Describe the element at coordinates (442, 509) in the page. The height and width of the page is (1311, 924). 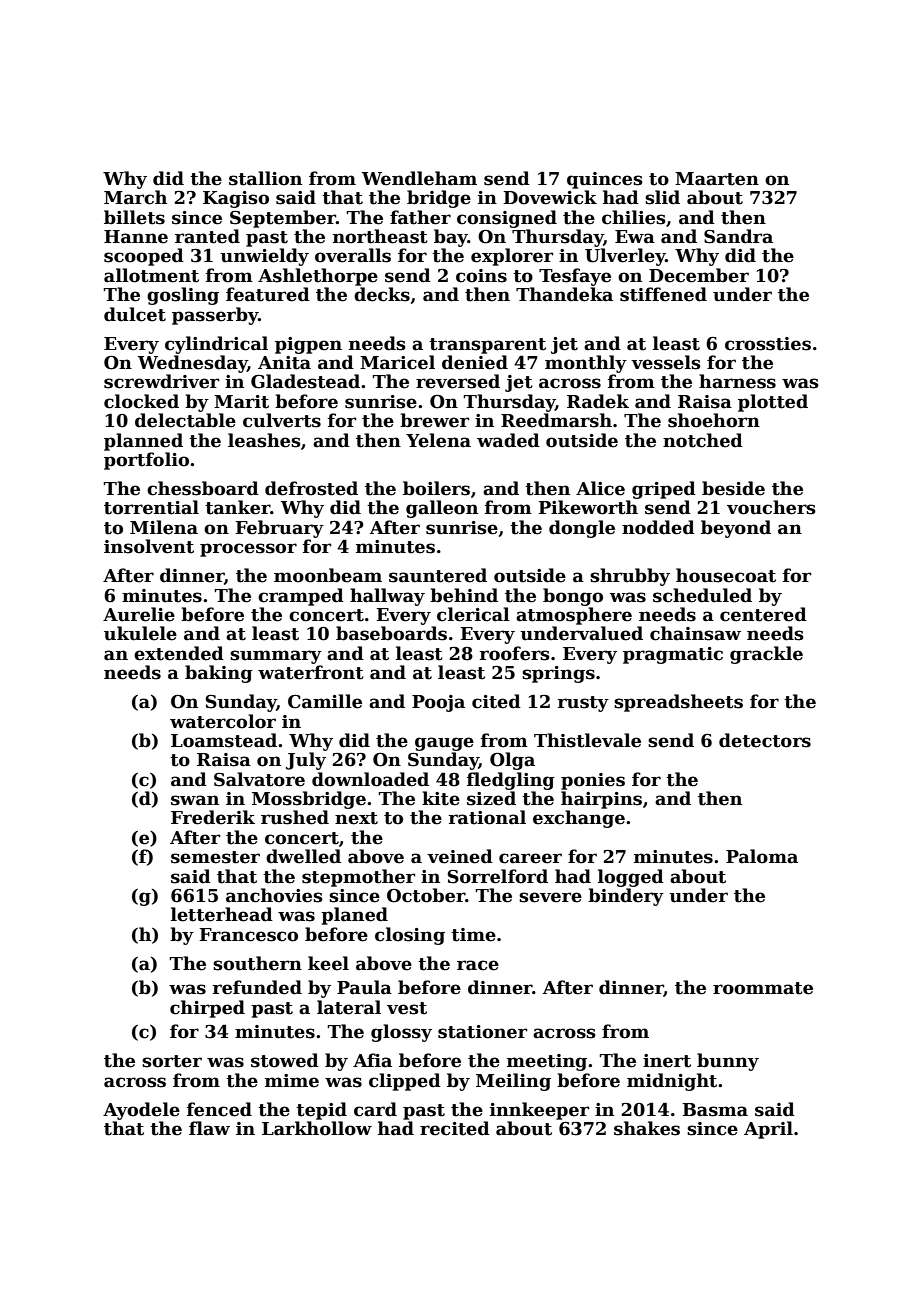
I see `galleon` at that location.
